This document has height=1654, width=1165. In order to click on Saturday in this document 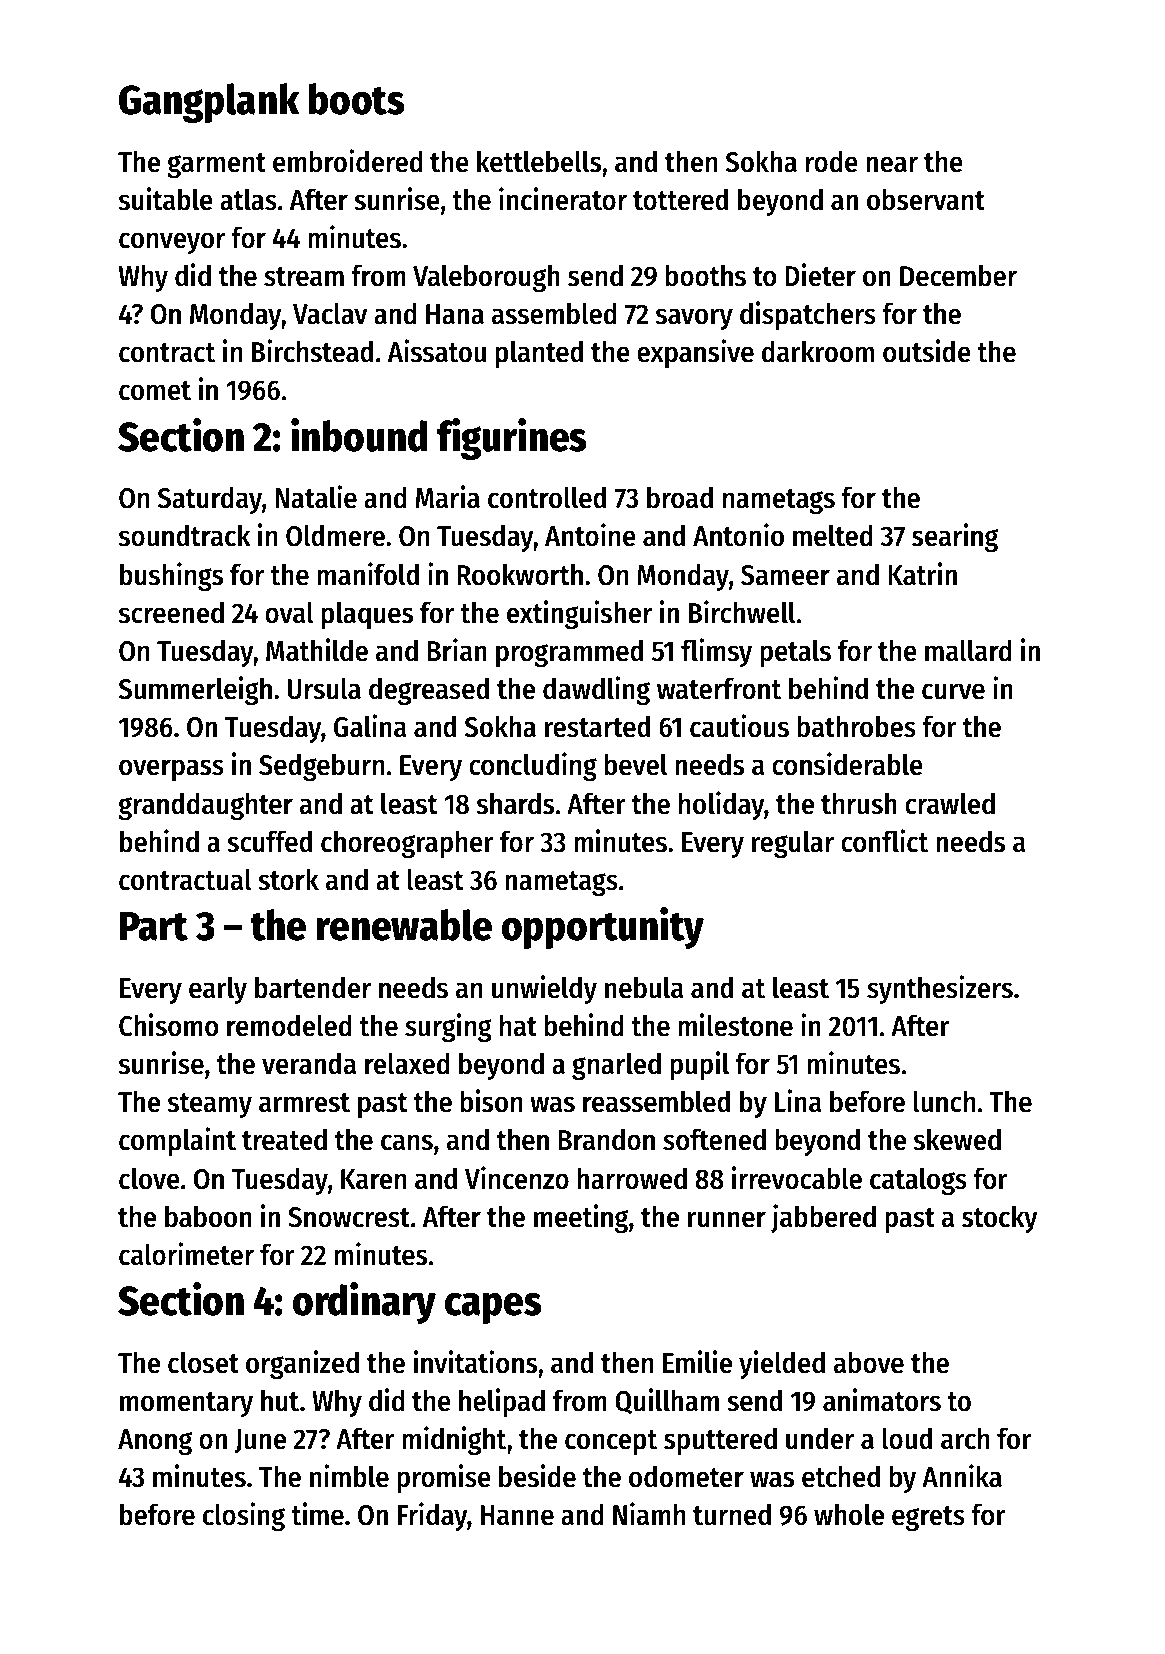, I will do `click(210, 500)`.
